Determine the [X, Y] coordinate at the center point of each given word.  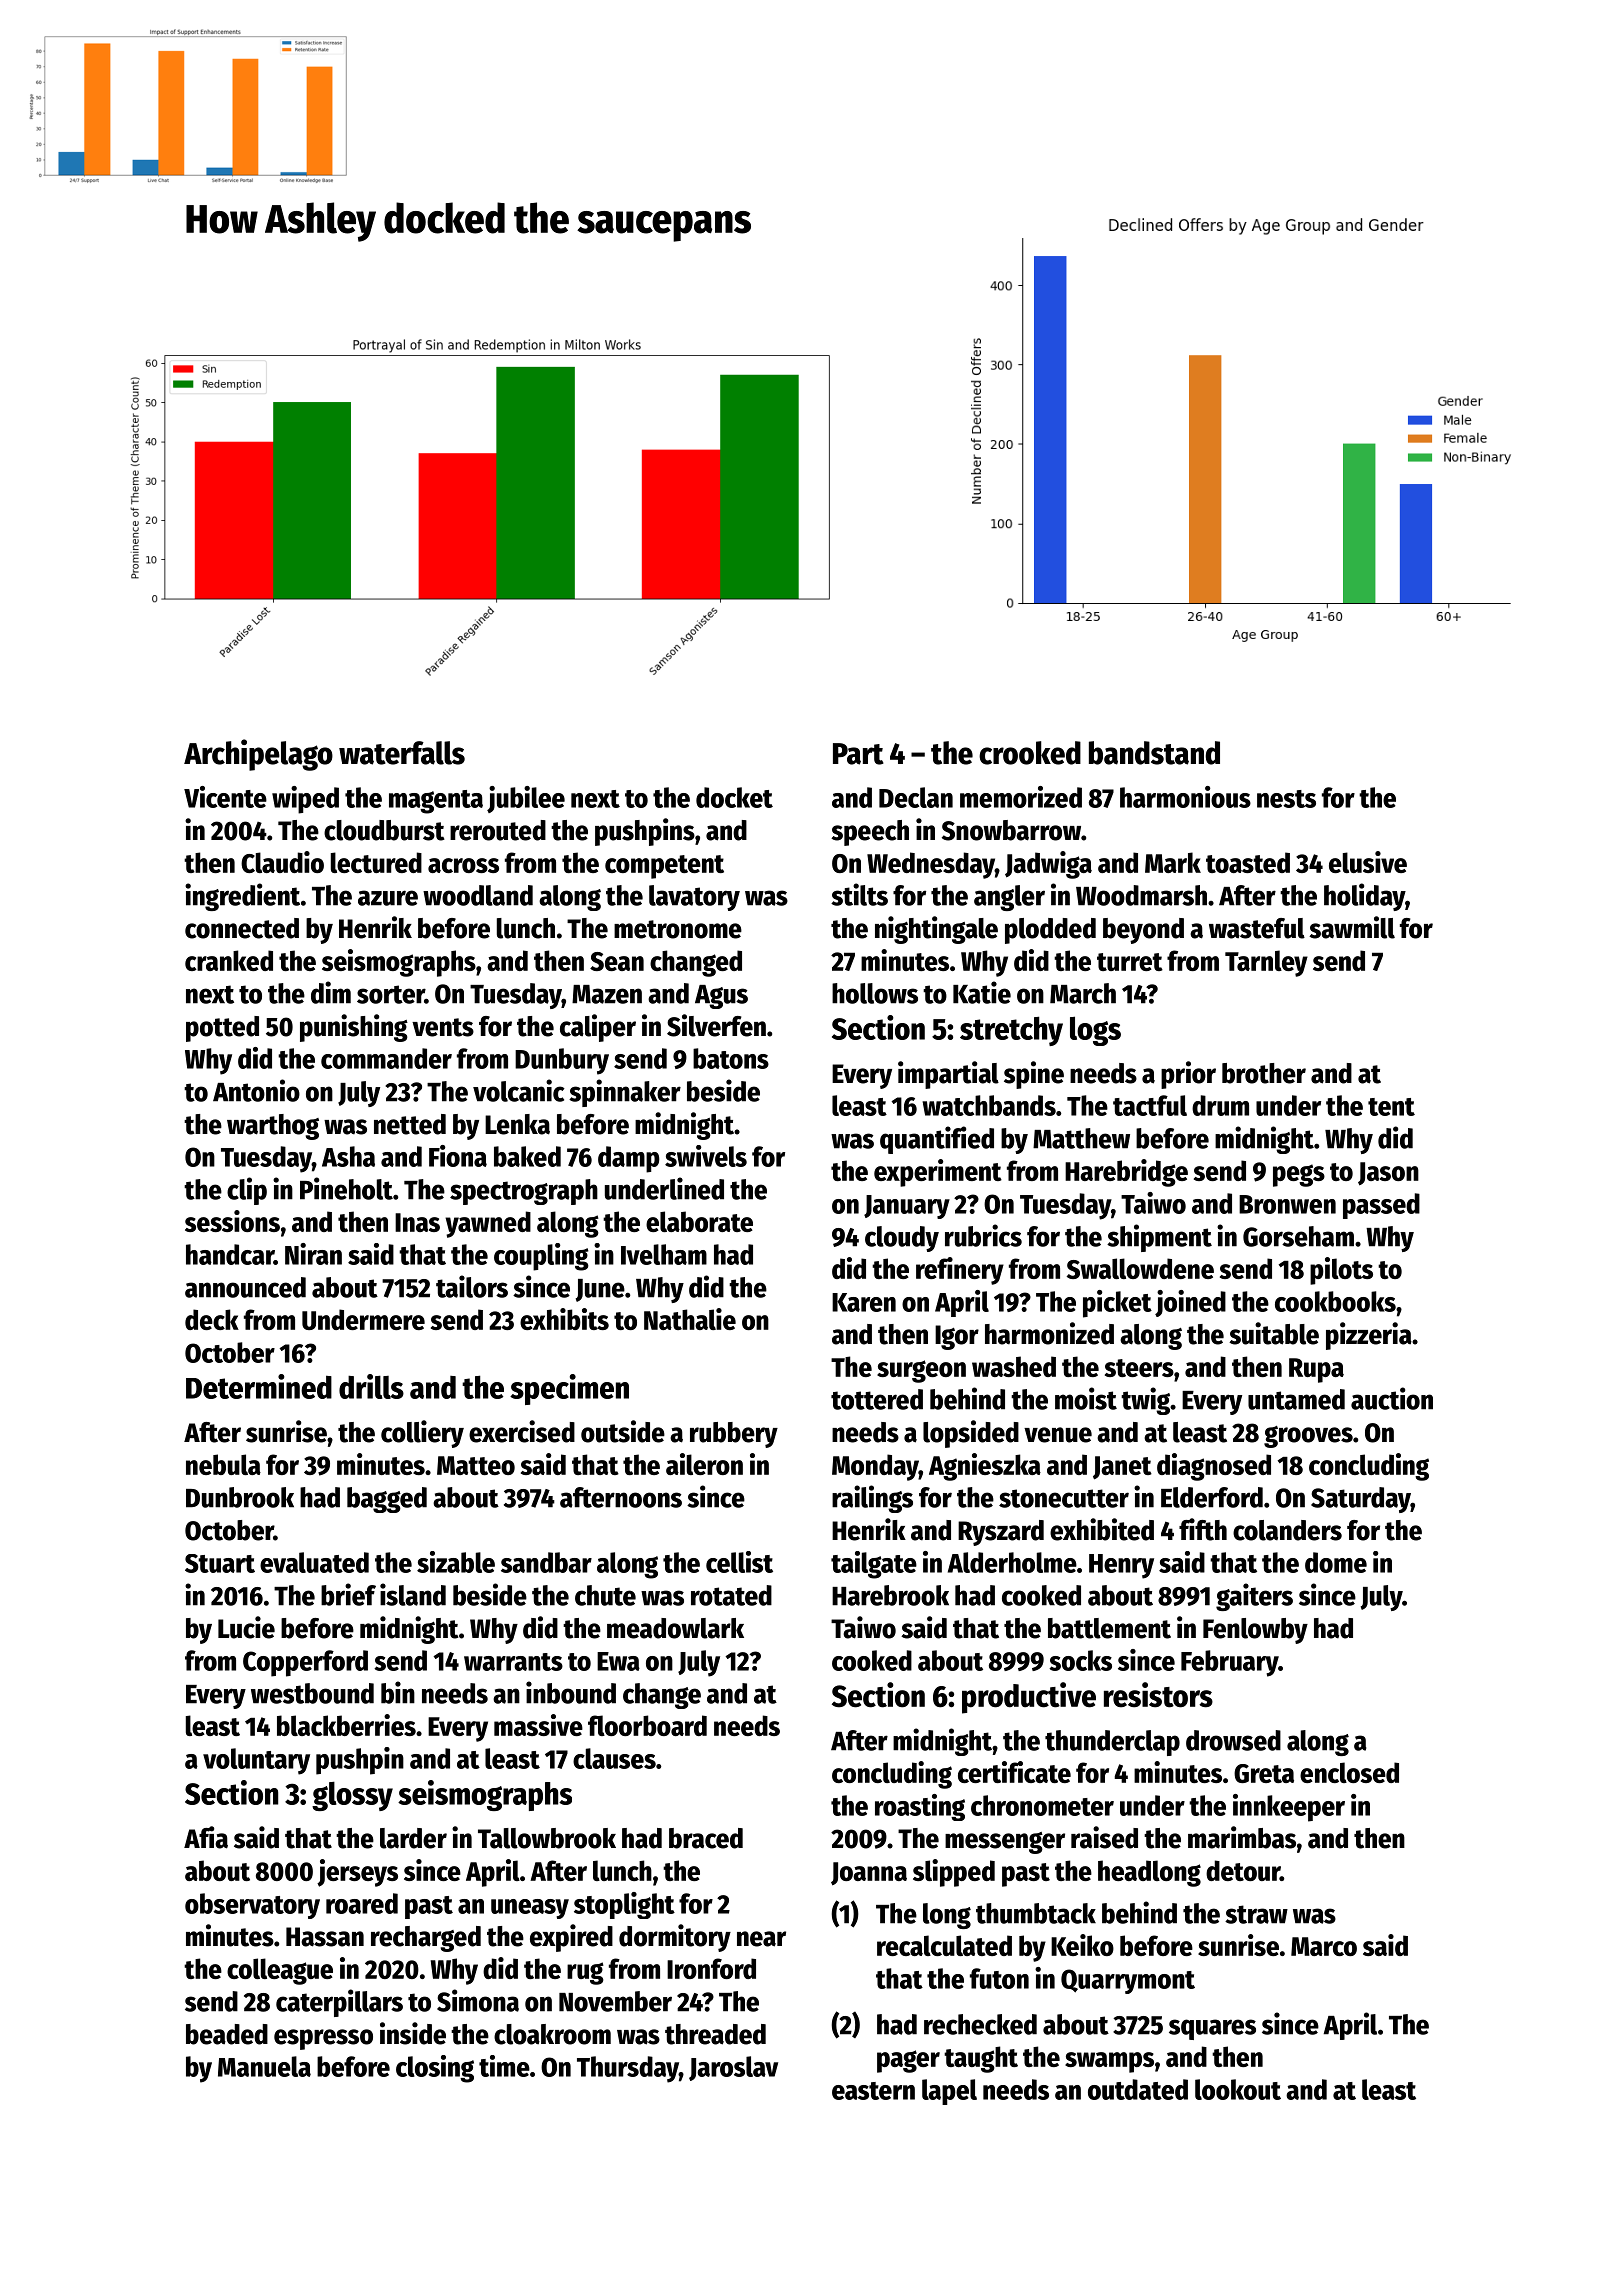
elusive [1368, 862]
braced [706, 1838]
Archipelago [258, 755]
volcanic [519, 1090]
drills [371, 1386]
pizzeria [1369, 1336]
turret [1130, 962]
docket [734, 797]
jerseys [357, 1873]
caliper [598, 1028]
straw [1256, 1914]
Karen [864, 1302]
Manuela [264, 2066]
